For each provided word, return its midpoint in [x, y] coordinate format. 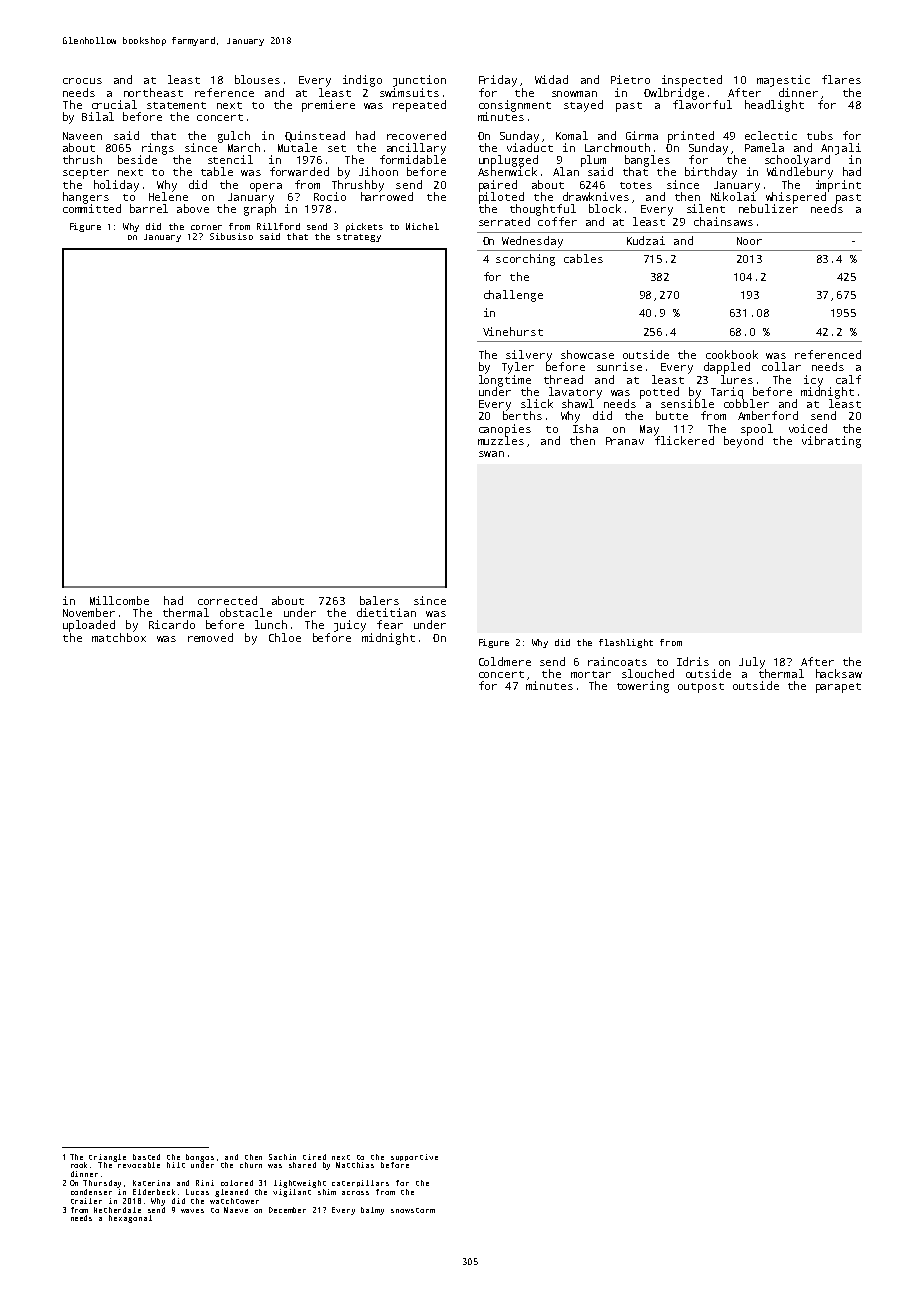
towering [643, 687]
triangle [107, 1158]
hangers [86, 198]
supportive [414, 1157]
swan [491, 454]
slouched [648, 673]
